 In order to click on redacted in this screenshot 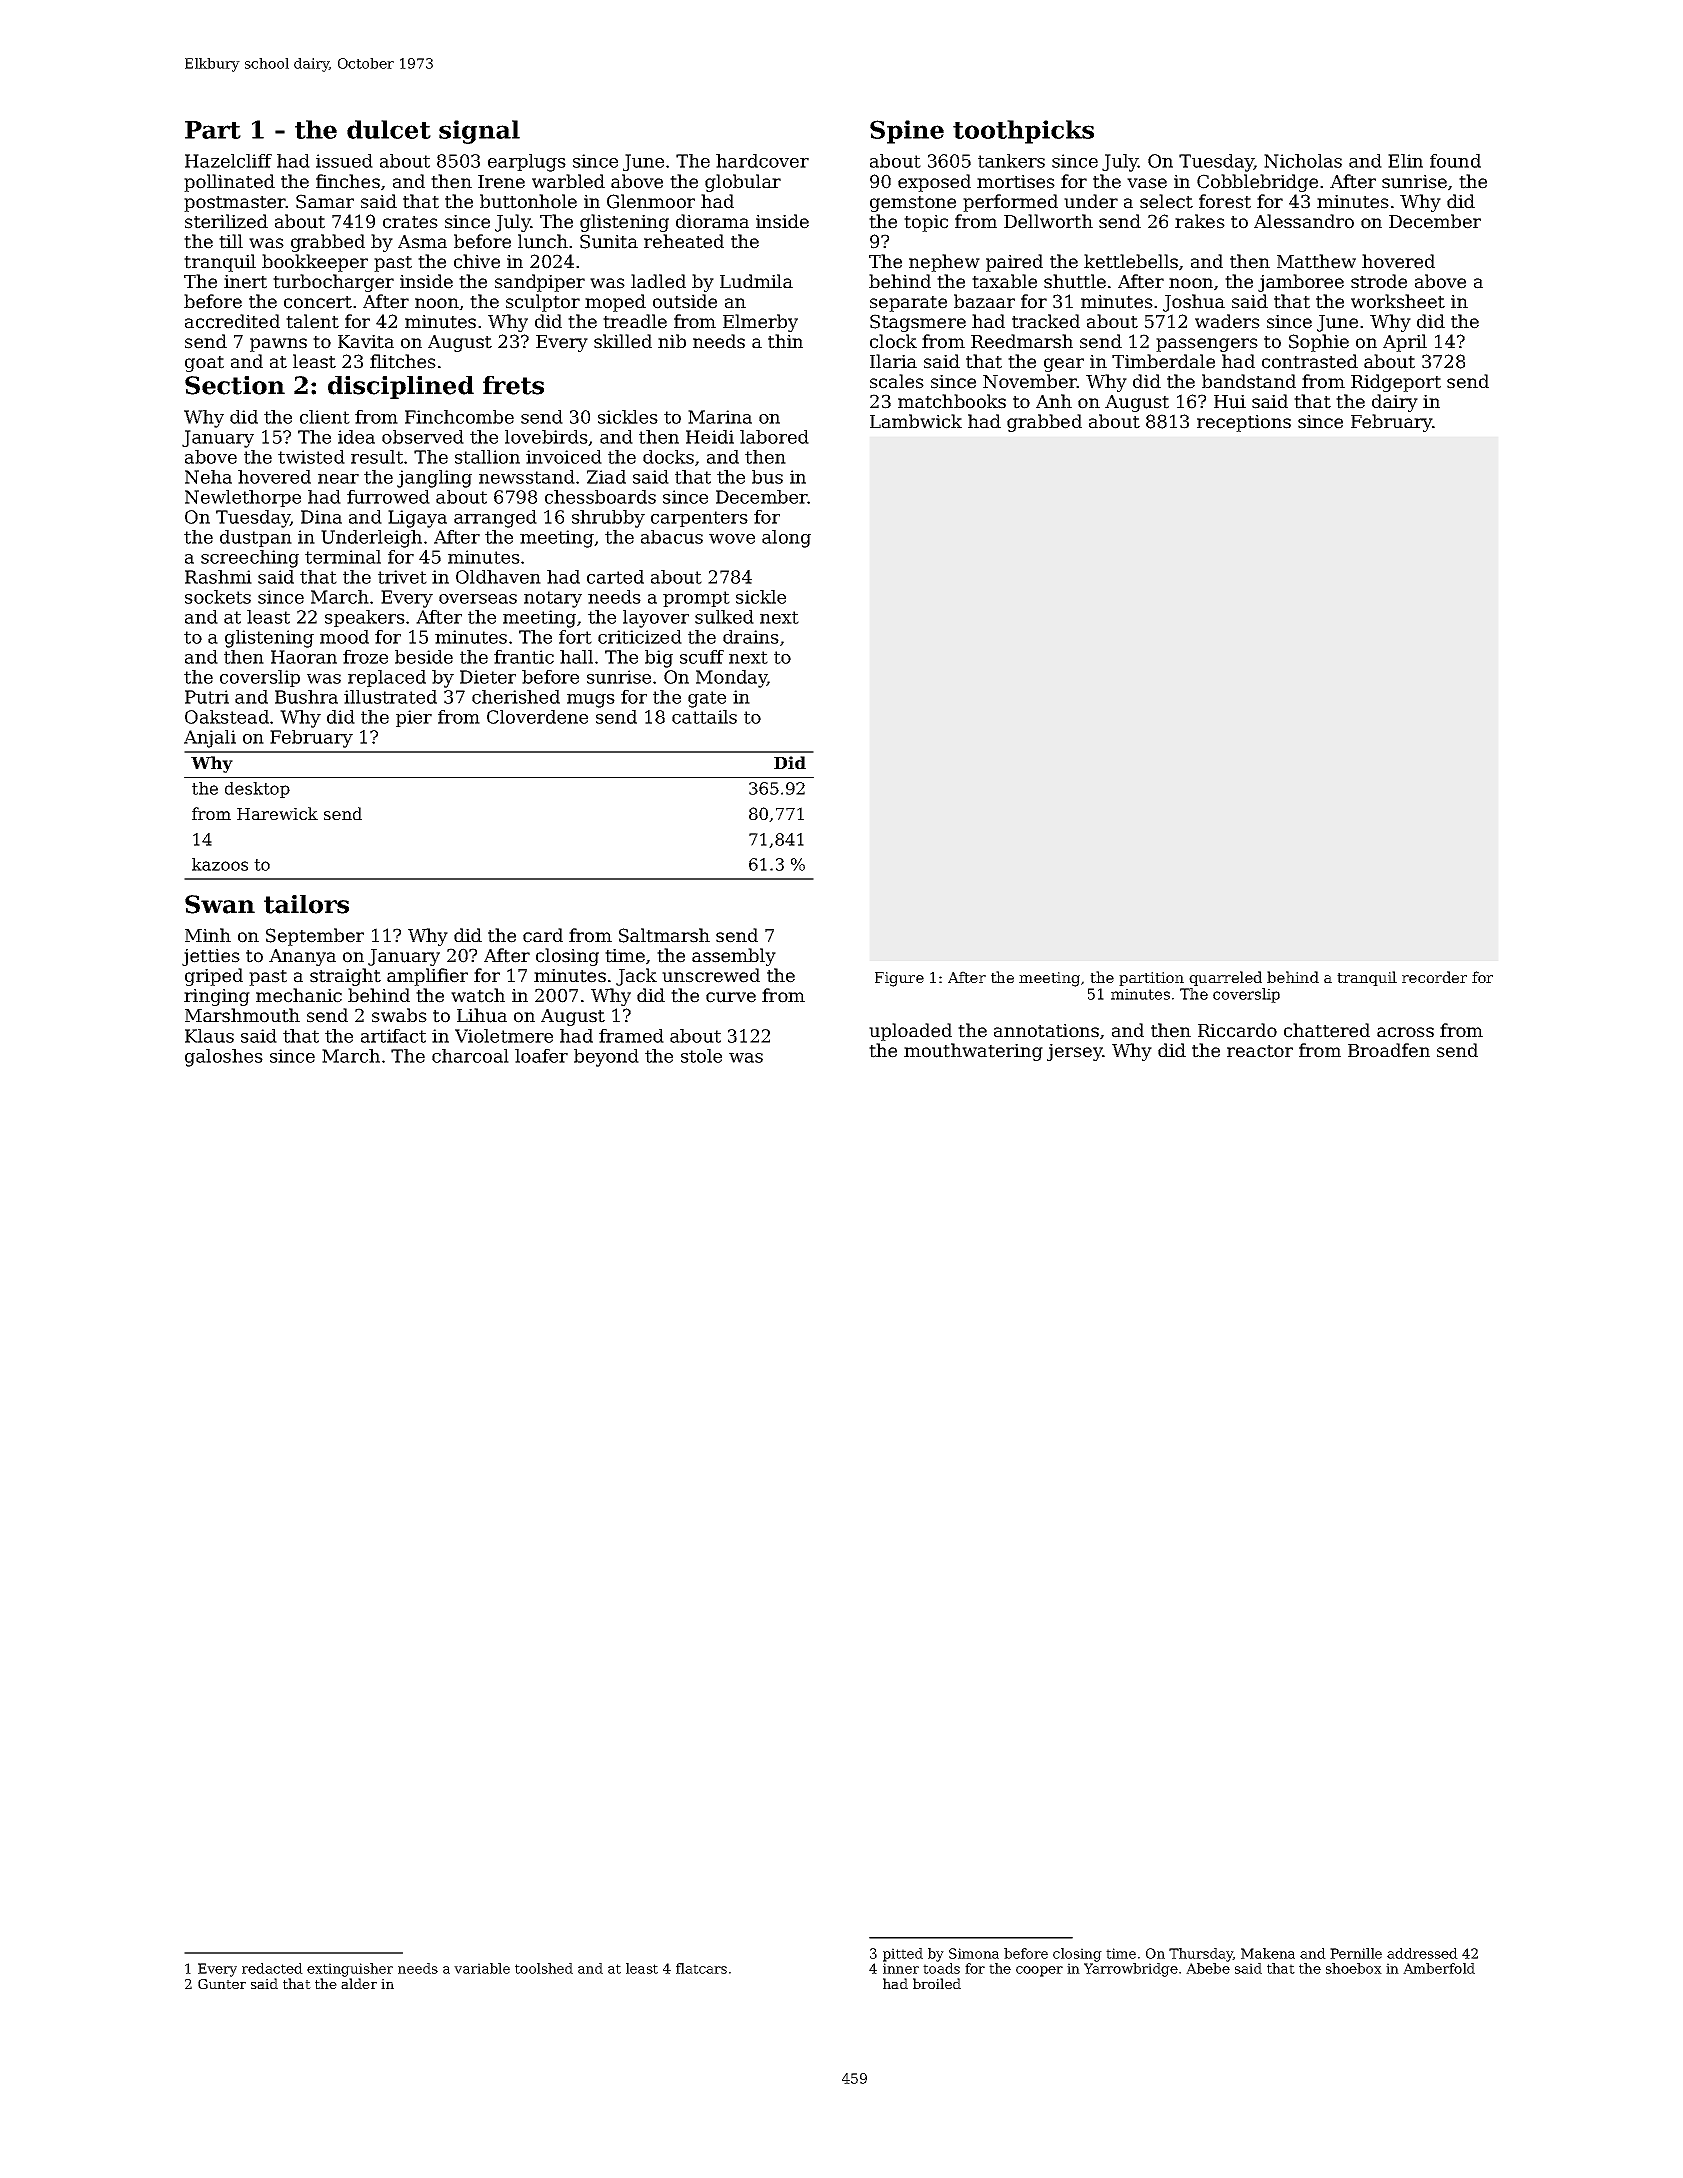, I will do `click(272, 1968)`.
